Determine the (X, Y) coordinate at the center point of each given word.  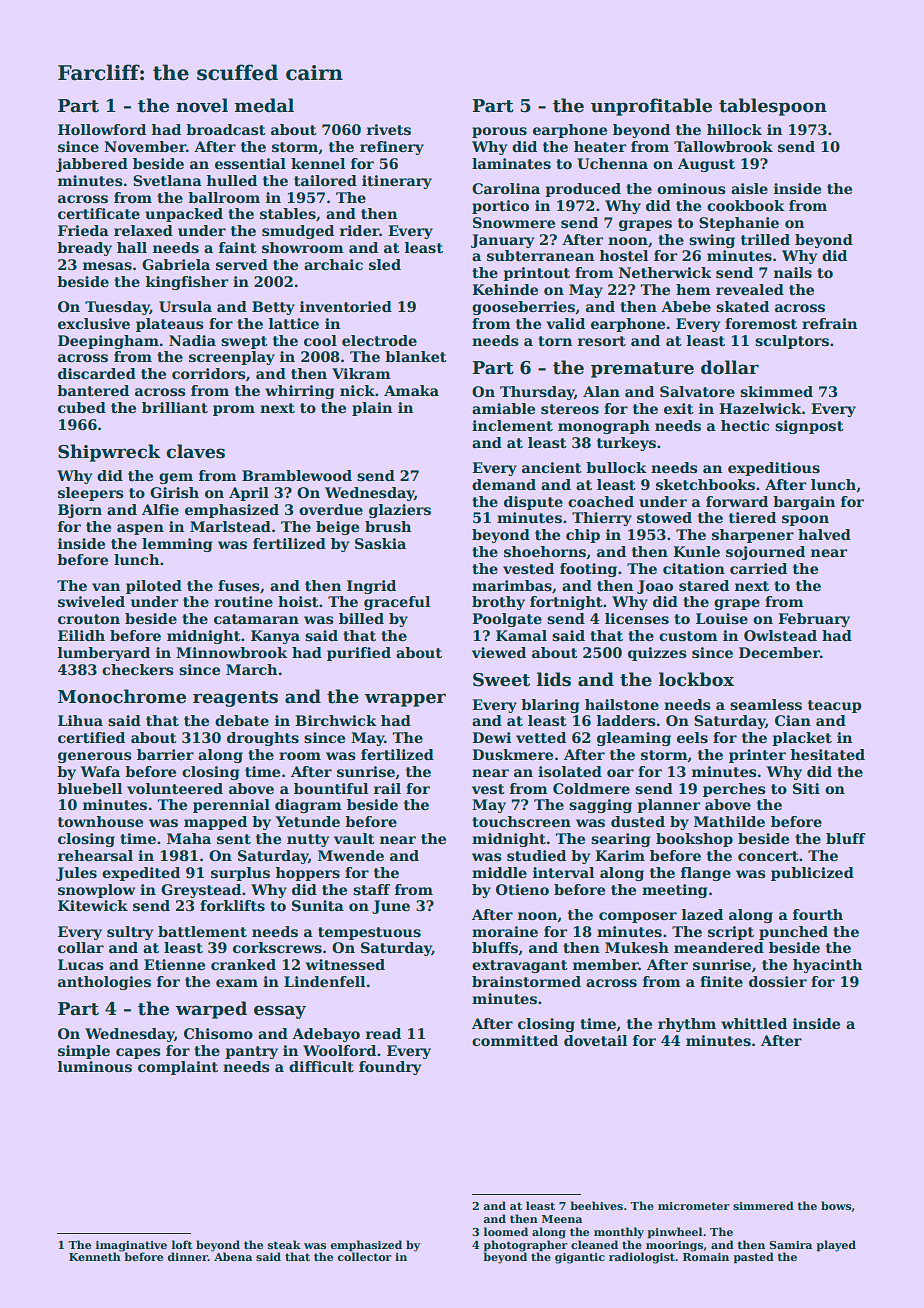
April (249, 494)
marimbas (512, 585)
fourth (818, 914)
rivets (389, 129)
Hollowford (102, 129)
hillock (734, 129)
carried (758, 568)
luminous (95, 1066)
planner (668, 806)
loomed (506, 1231)
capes (138, 1053)
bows (836, 1205)
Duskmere (512, 754)
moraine (505, 931)
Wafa (100, 771)
